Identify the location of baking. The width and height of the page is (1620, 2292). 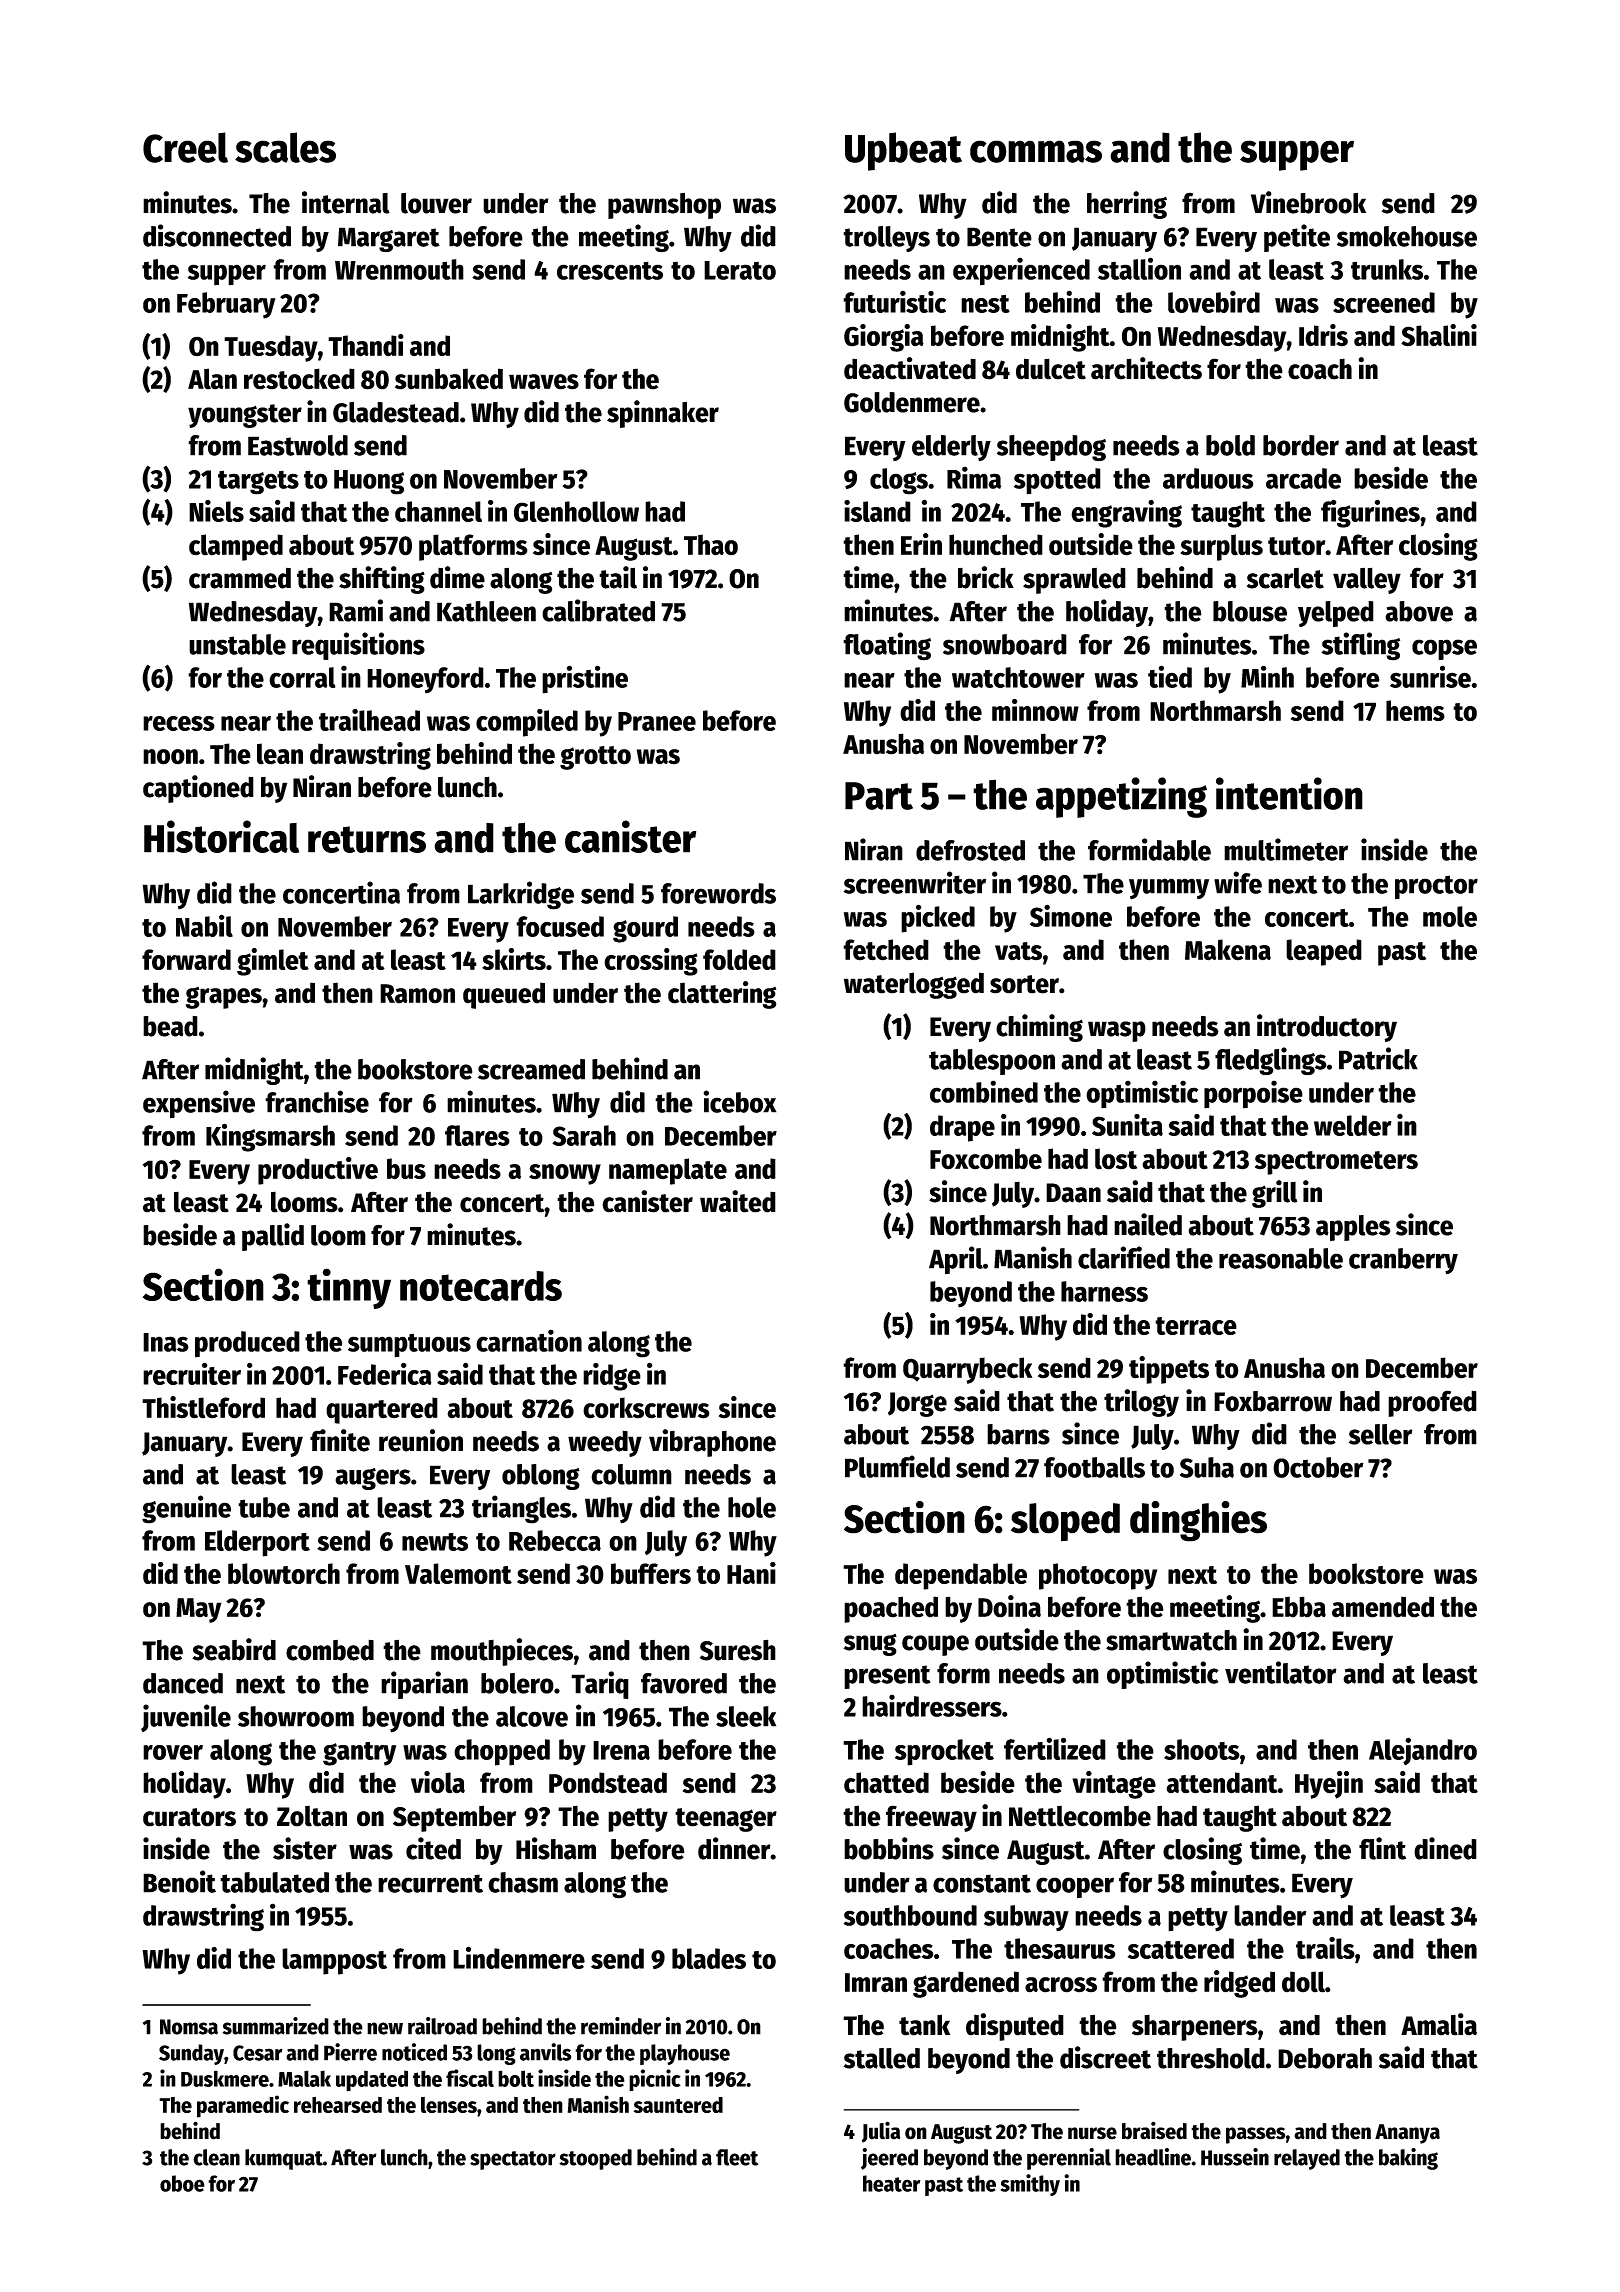
(1408, 2159).
